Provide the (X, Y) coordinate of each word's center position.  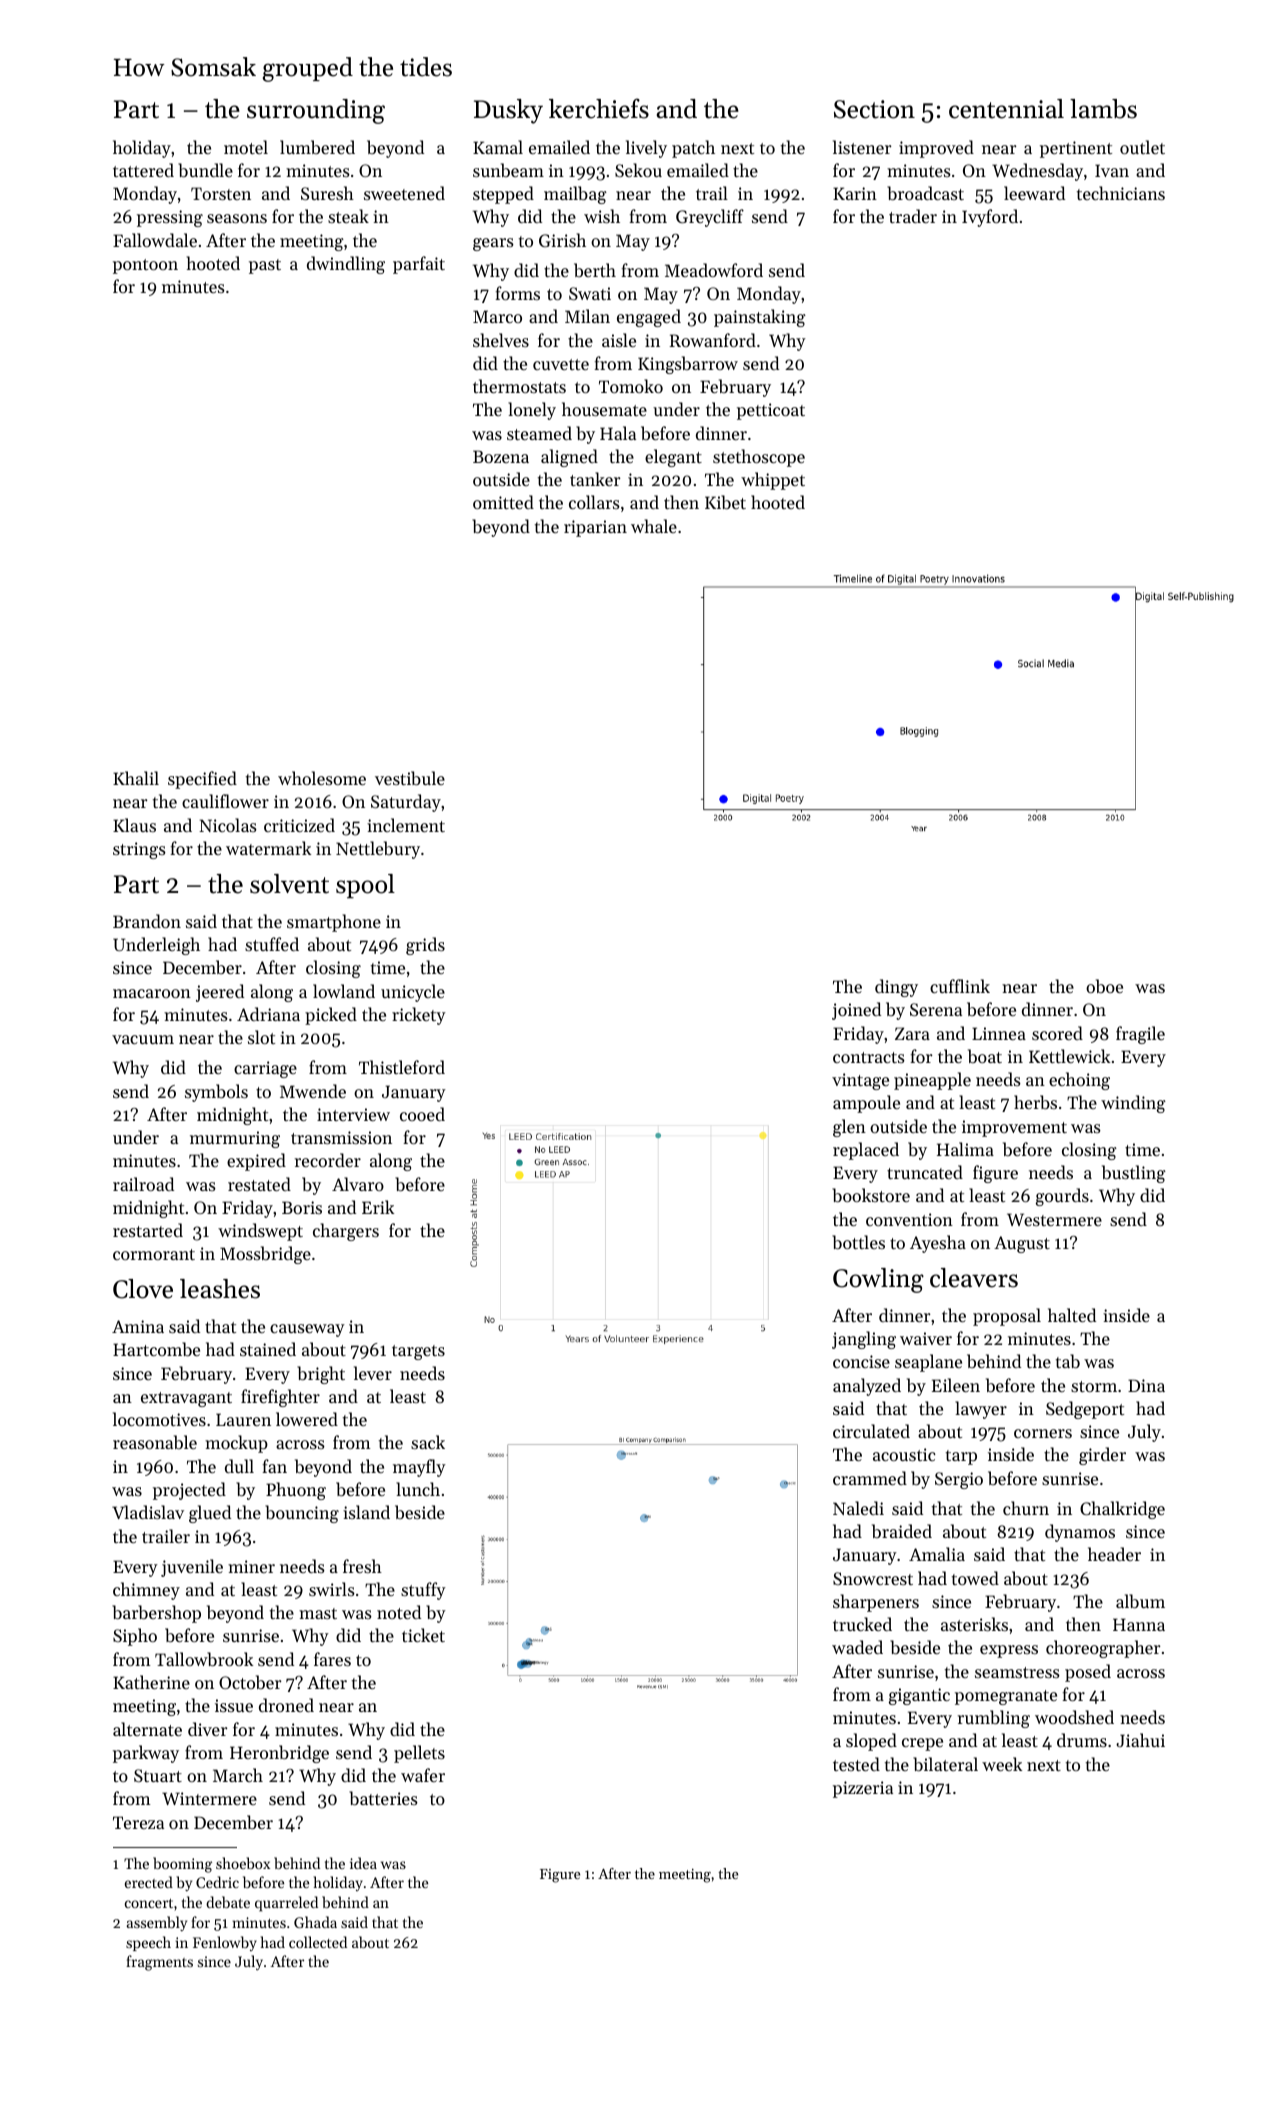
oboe (1104, 986)
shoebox (243, 1863)
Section (874, 109)
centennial (1006, 109)
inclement (406, 825)
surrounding (316, 111)
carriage (265, 1069)
